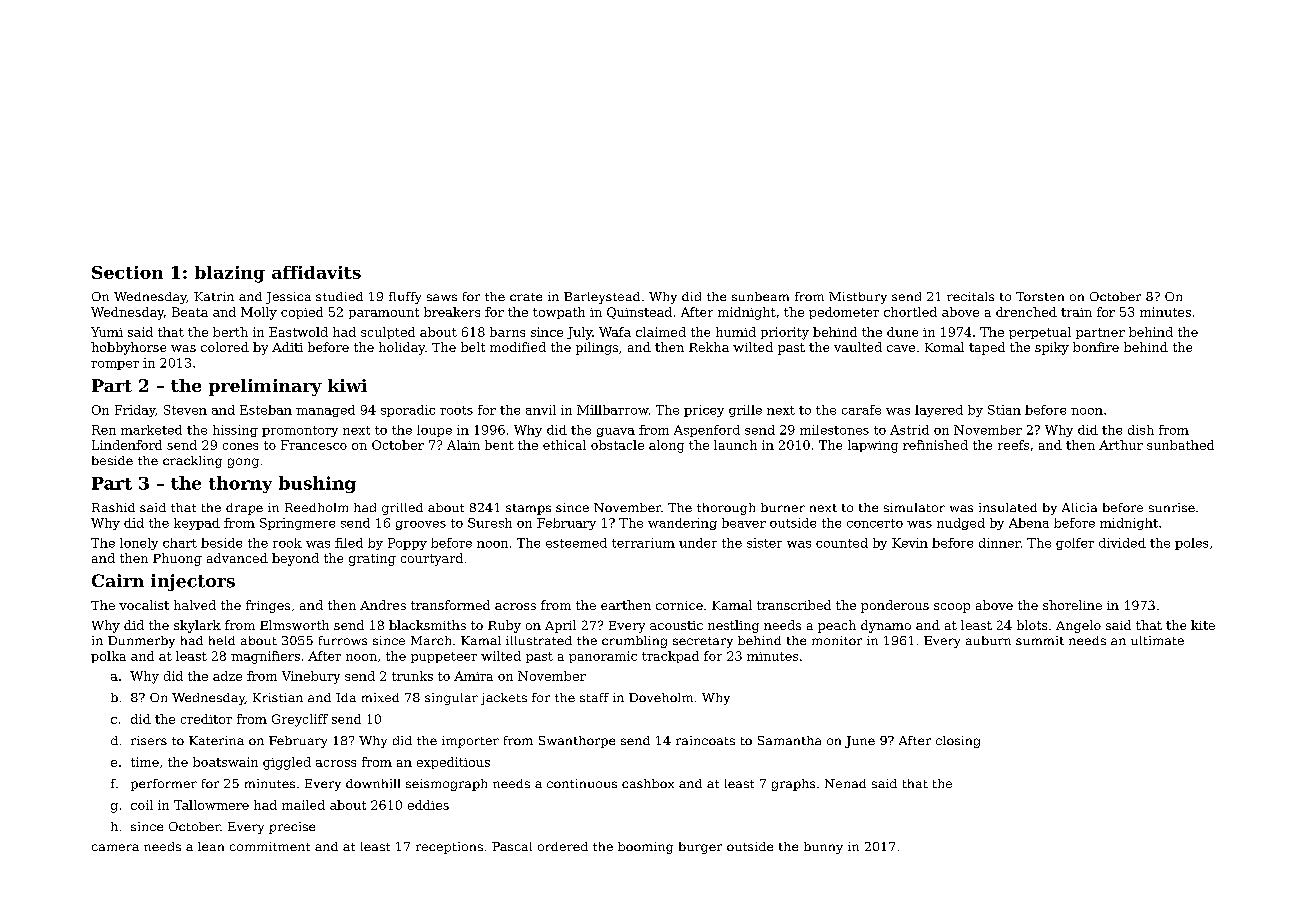 This screenshot has width=1308, height=924. I want to click on continuous, so click(582, 783).
